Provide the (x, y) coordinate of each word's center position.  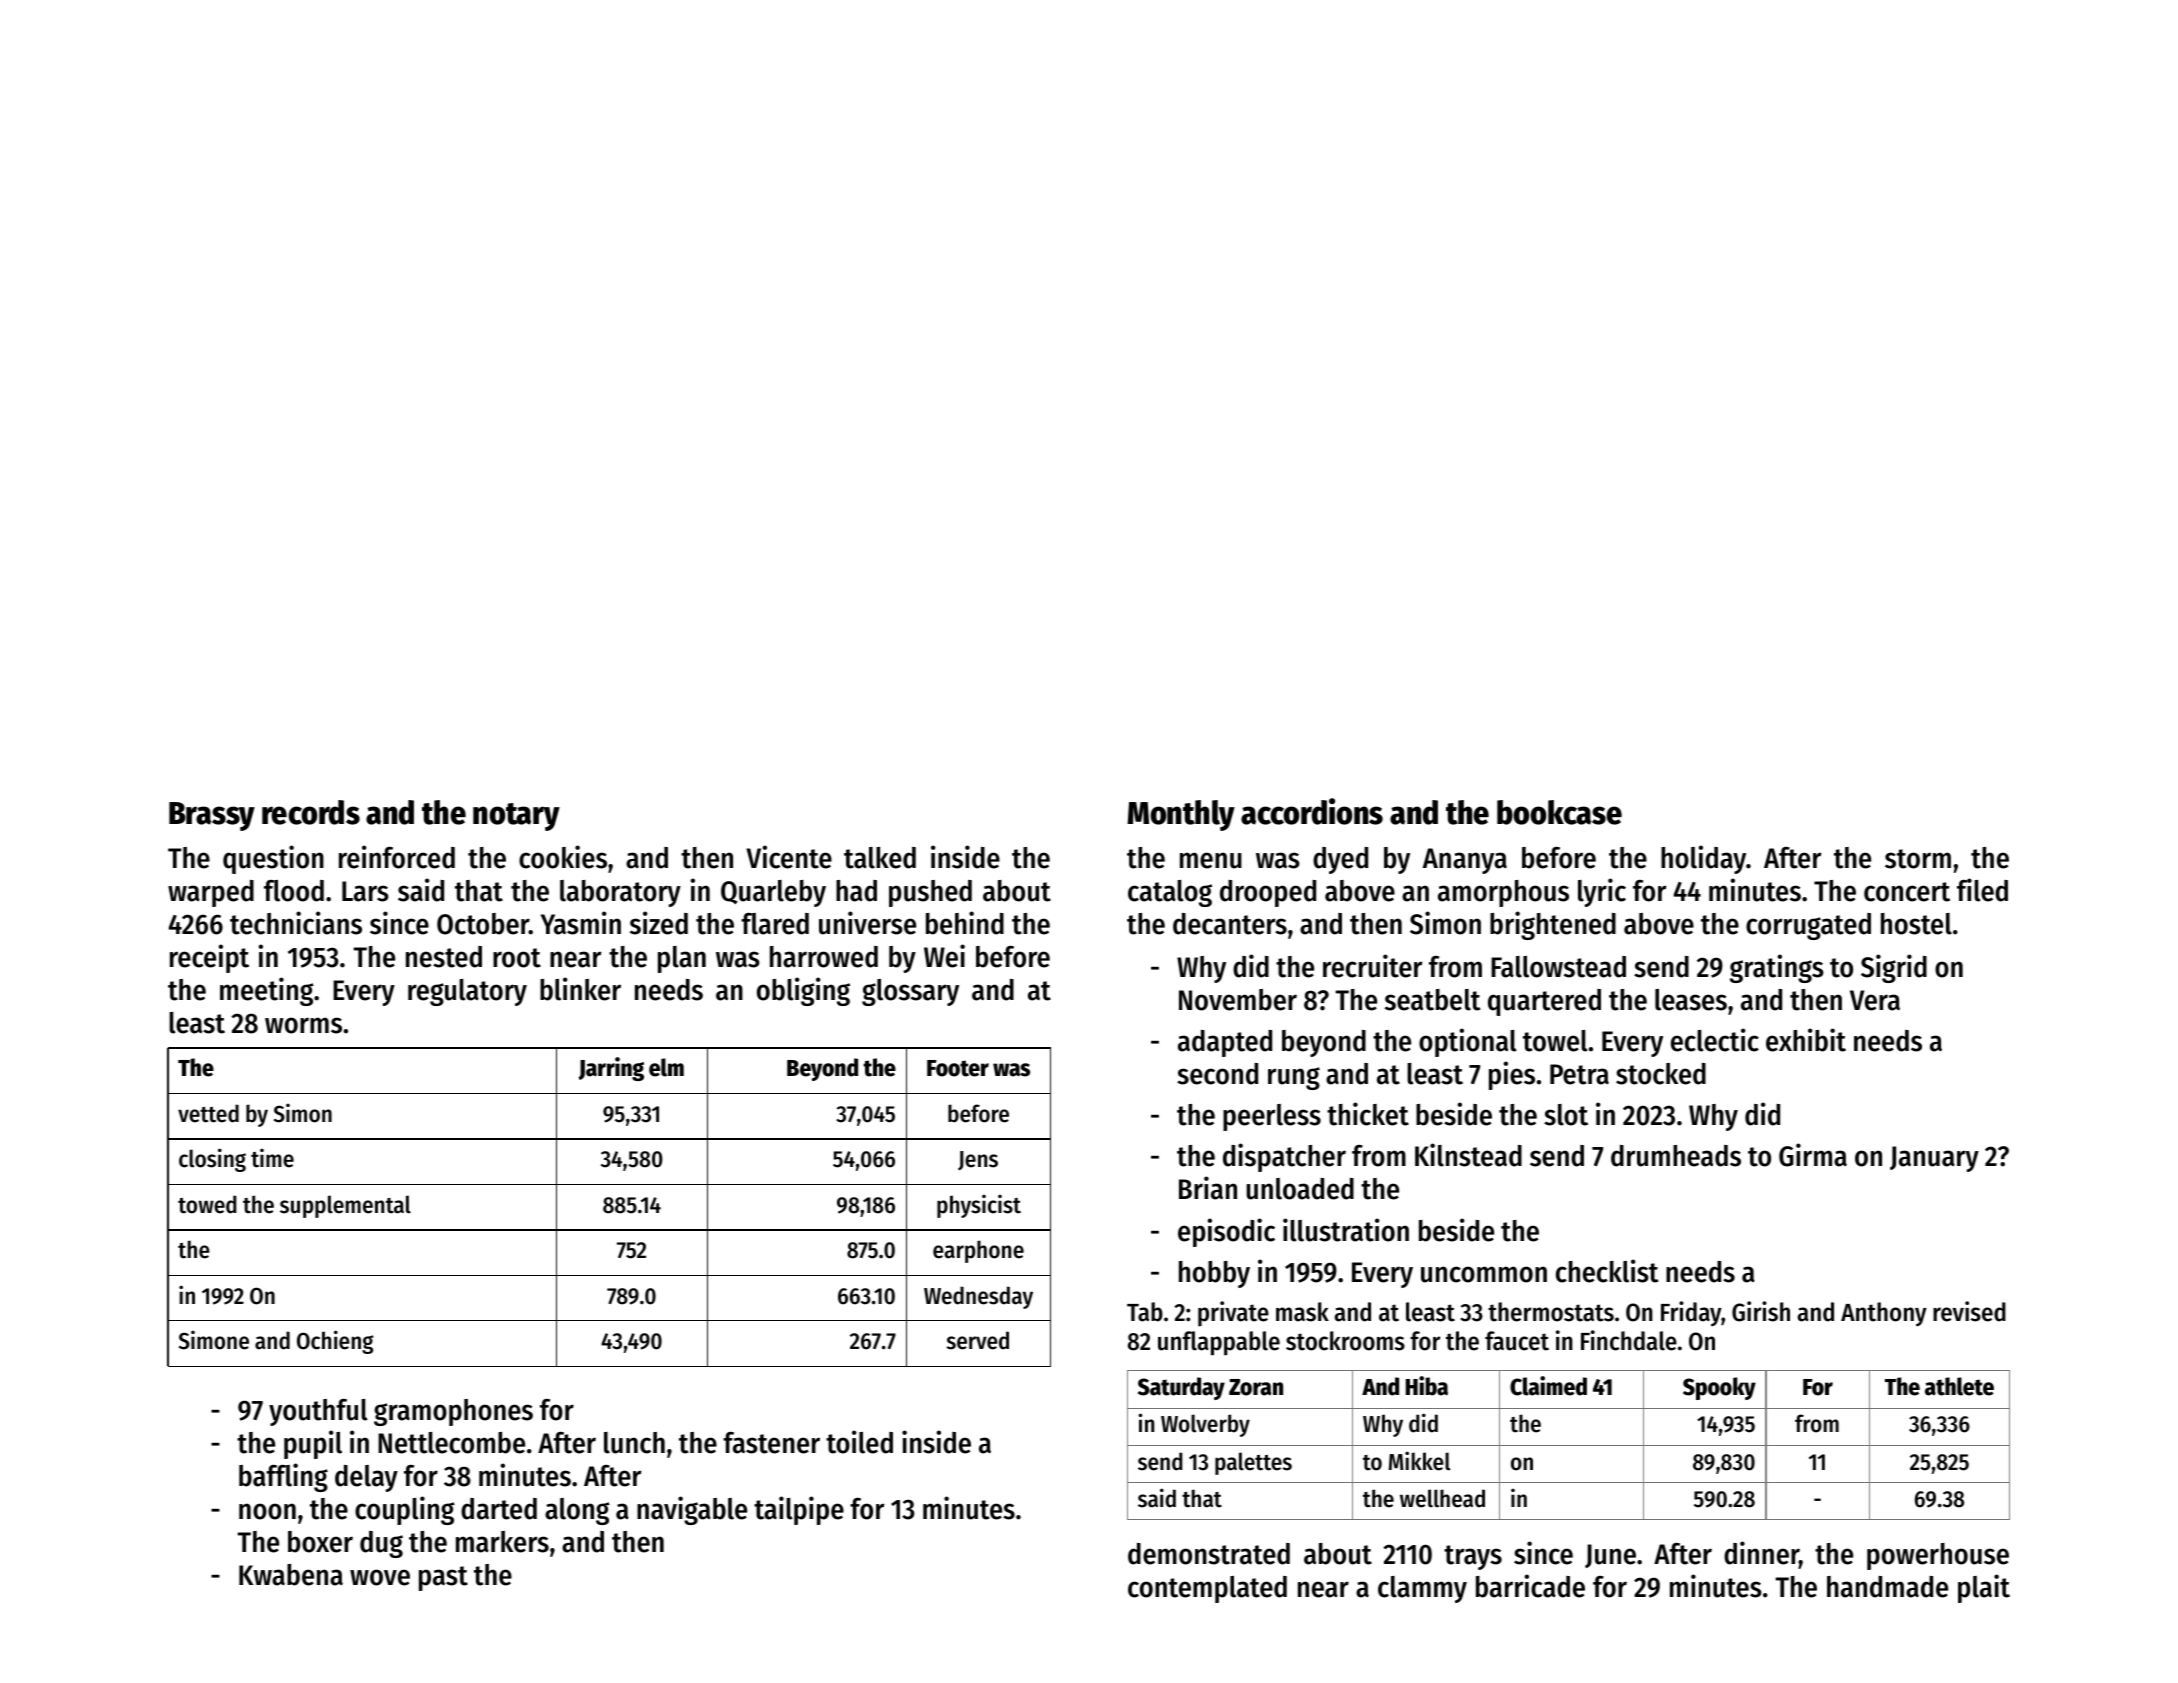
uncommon (1484, 1274)
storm (1918, 859)
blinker (580, 989)
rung (1294, 1078)
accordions (1312, 811)
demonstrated (1209, 1554)
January (1934, 1159)
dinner (1761, 1553)
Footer (958, 1068)
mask (1302, 1312)
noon (267, 1511)
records (311, 812)
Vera (1875, 1000)
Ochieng (335, 1342)
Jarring (611, 1069)
